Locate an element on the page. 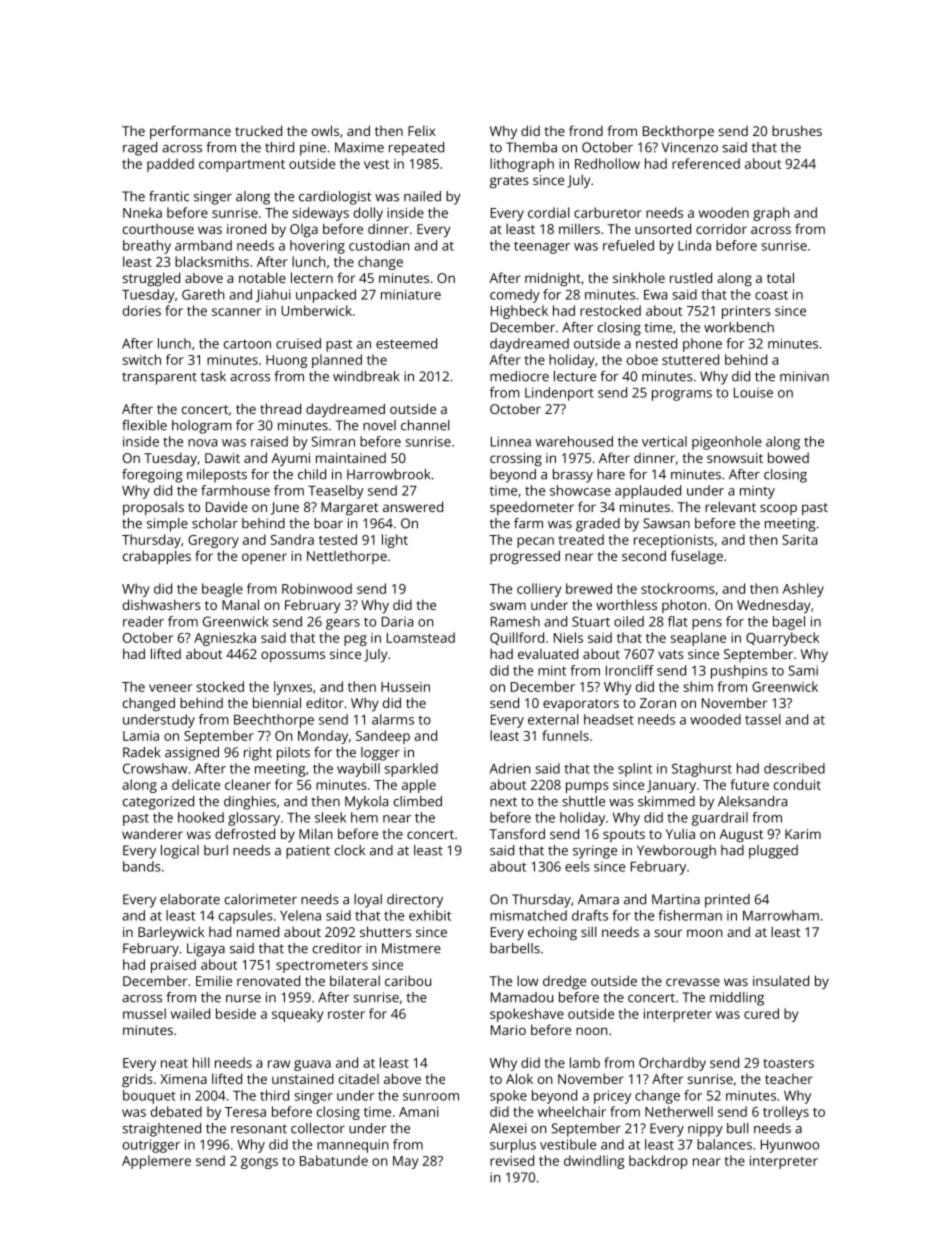 Image resolution: width=952 pixels, height=1233 pixels. described is located at coordinates (794, 768).
